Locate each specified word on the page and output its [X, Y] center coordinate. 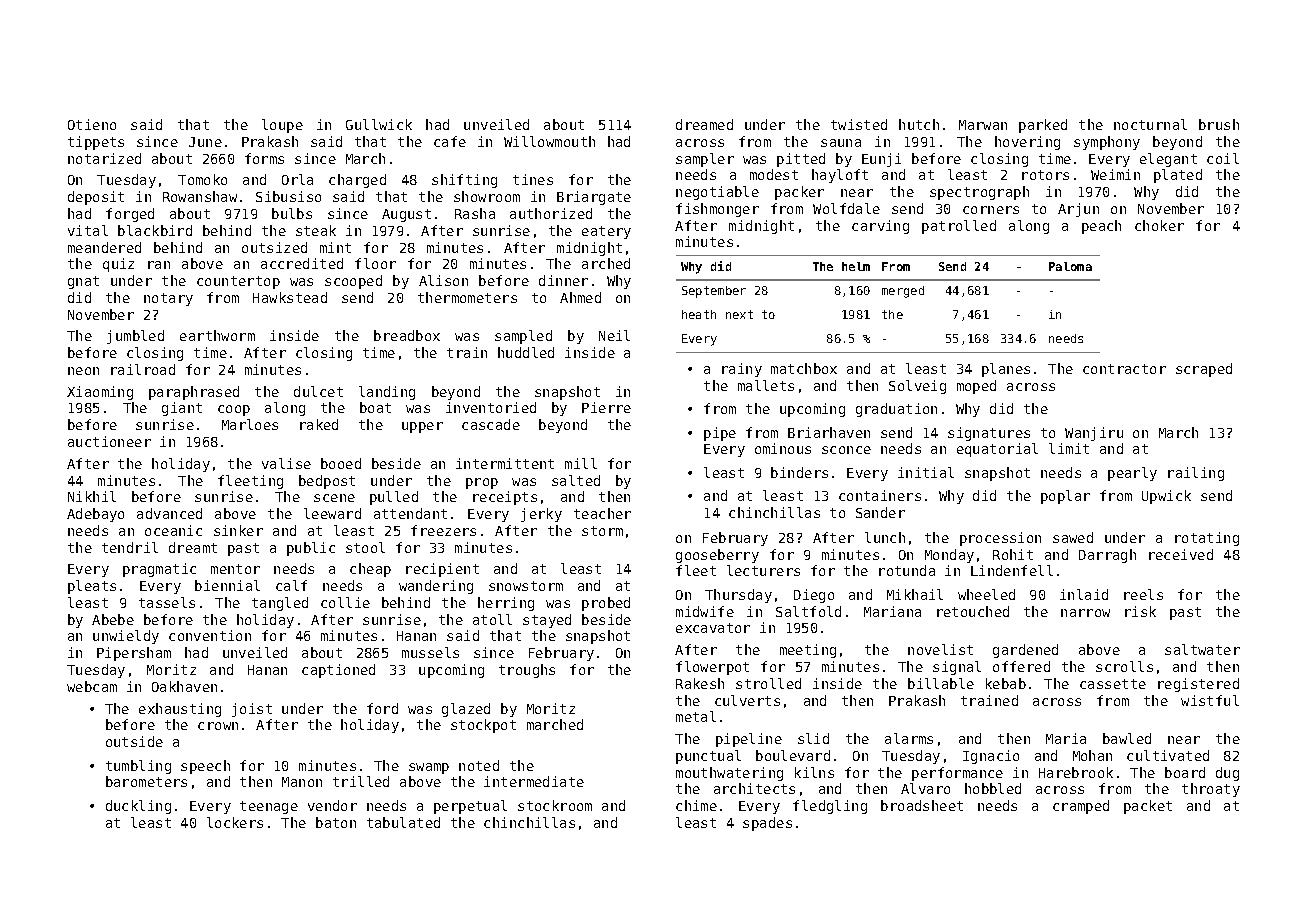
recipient [442, 570]
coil [1223, 158]
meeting [808, 651]
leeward [332, 513]
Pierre [606, 407]
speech [205, 767]
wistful [1210, 700]
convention [210, 635]
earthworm [217, 335]
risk [1140, 611]
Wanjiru [1094, 434]
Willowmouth [549, 141]
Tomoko [202, 179]
